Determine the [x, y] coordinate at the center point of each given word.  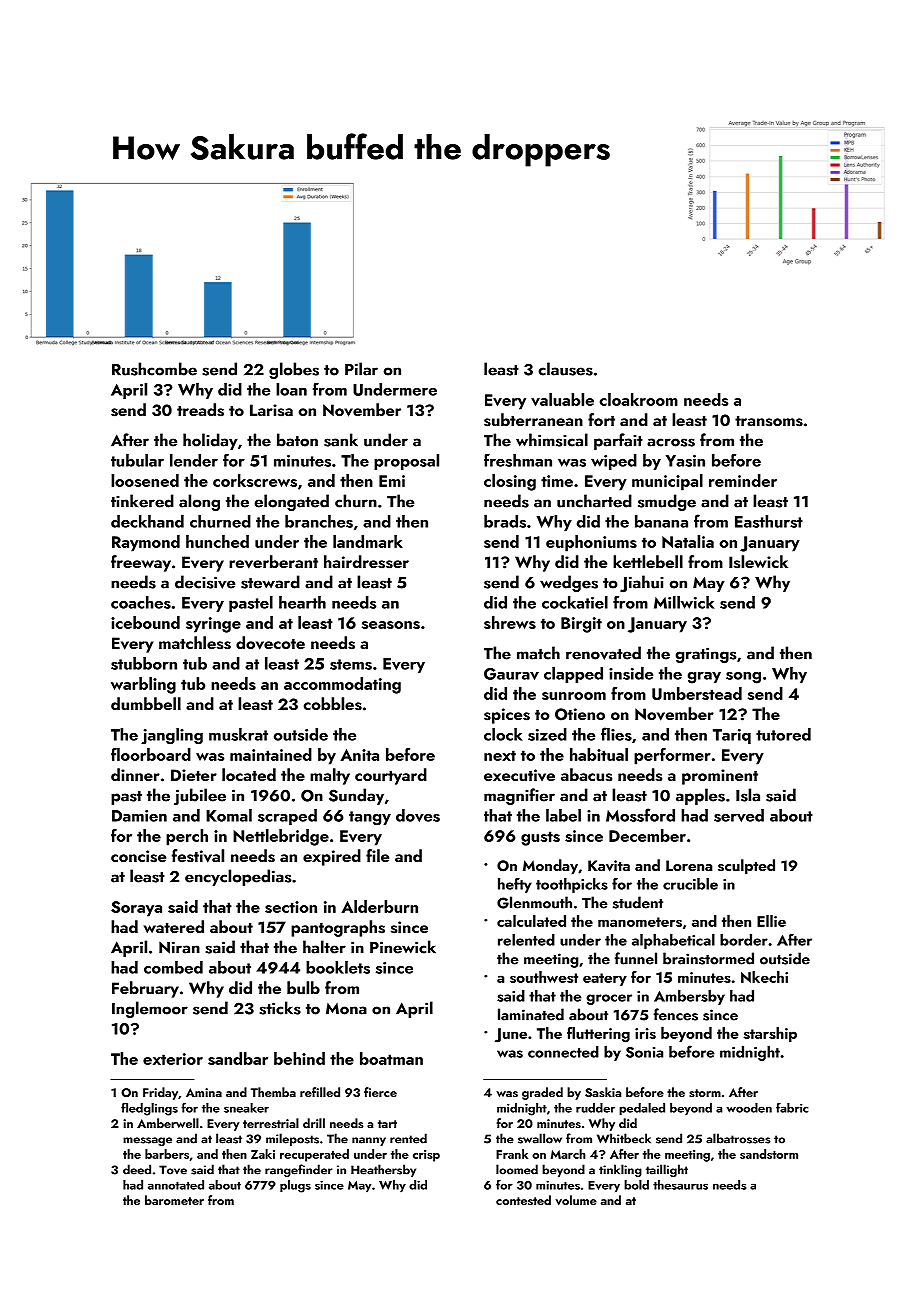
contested [523, 1200]
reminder [743, 480]
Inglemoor [150, 1009]
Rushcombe [154, 369]
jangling [172, 736]
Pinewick [403, 947]
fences [676, 1014]
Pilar [361, 369]
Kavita [609, 866]
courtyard [391, 776]
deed [137, 1169]
